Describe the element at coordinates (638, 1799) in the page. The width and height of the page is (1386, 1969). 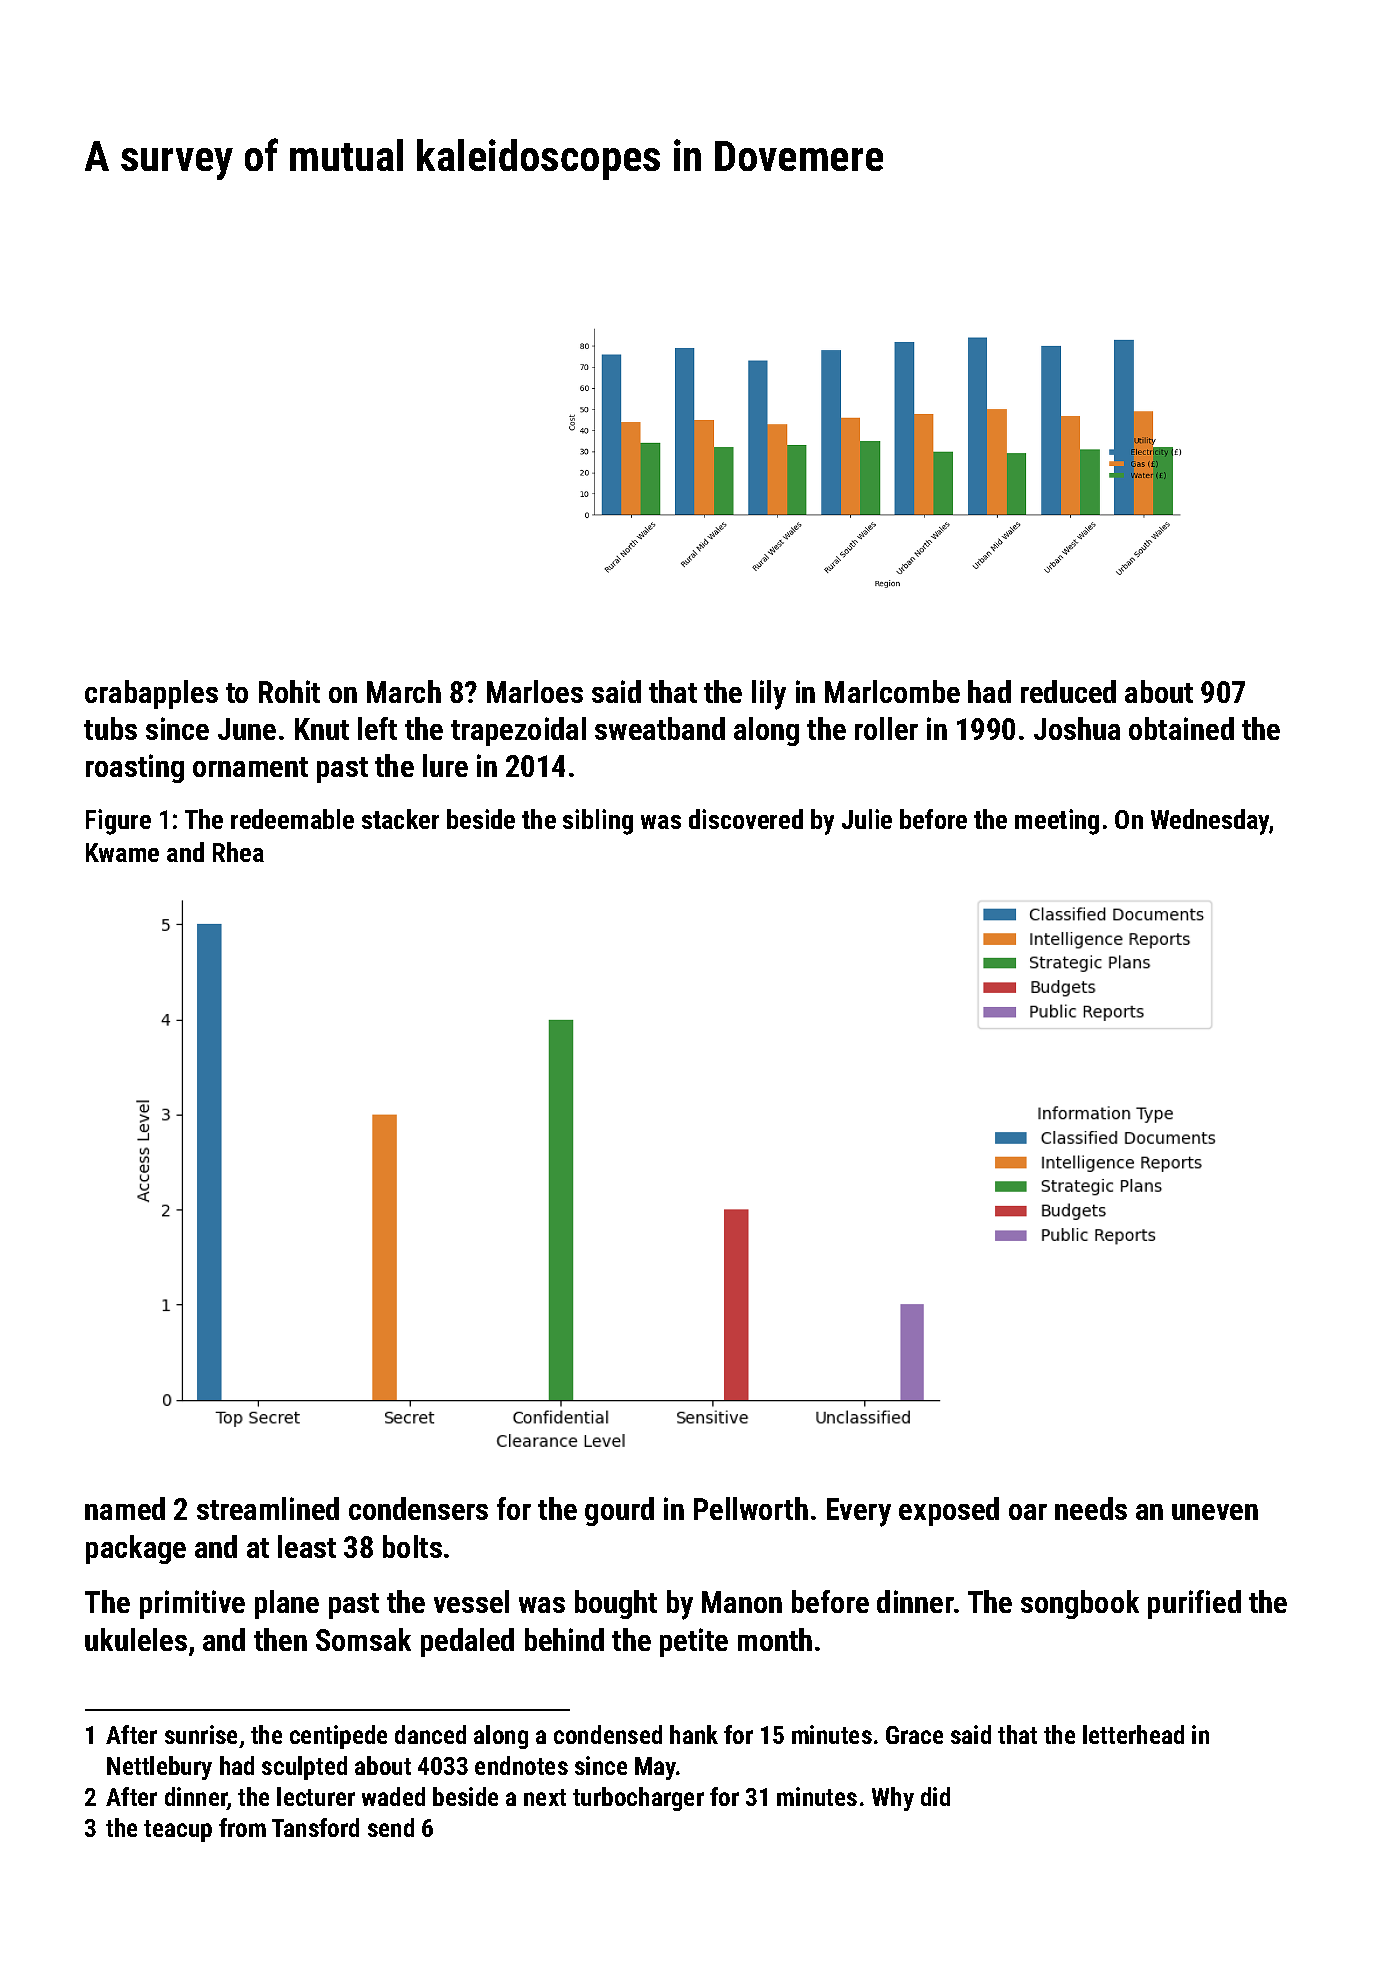
I see `turbocharger` at that location.
